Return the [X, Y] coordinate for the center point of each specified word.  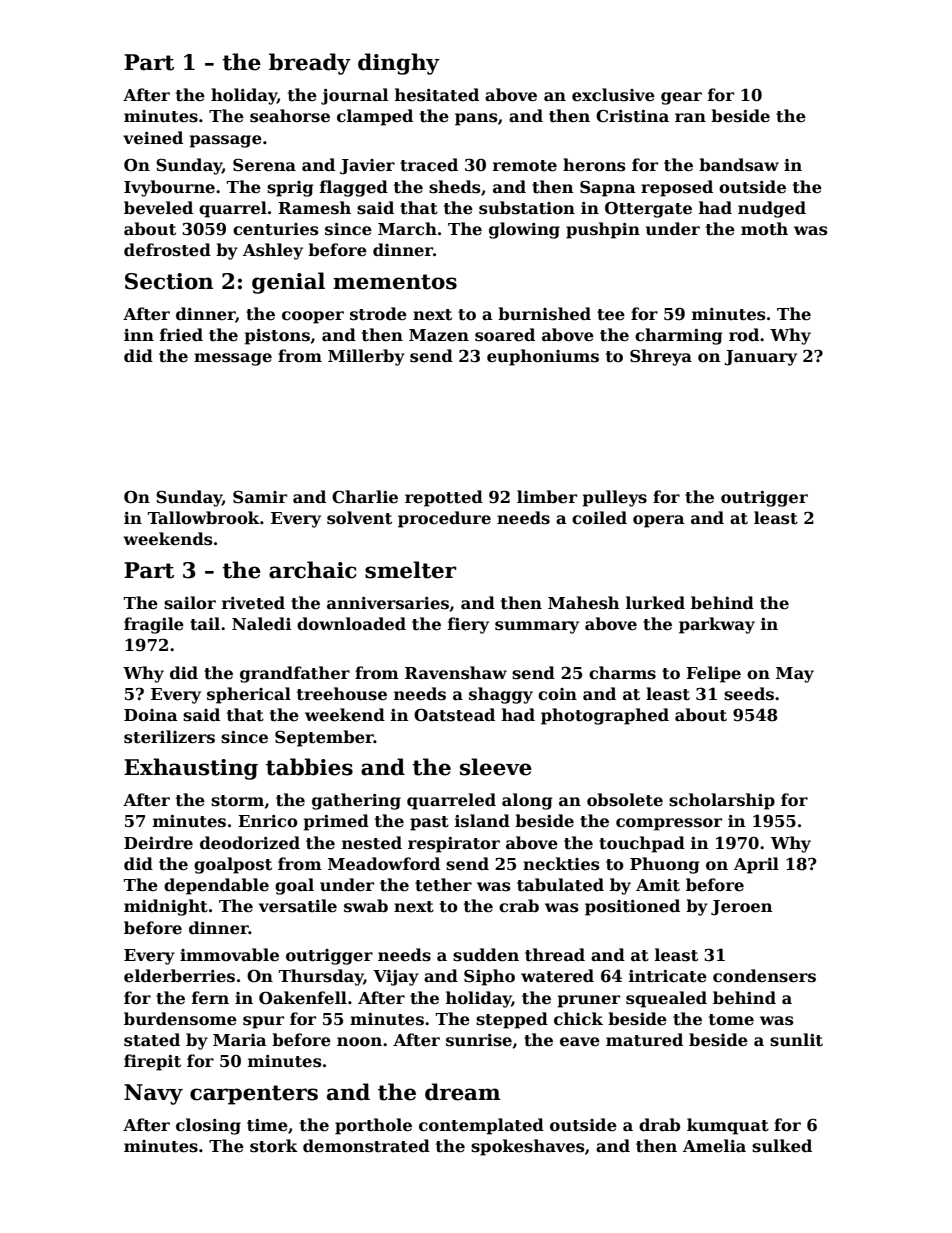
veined [153, 138]
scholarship [722, 801]
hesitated [437, 95]
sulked [782, 1146]
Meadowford [384, 864]
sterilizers [169, 737]
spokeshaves [528, 1147]
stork [274, 1146]
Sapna [608, 188]
